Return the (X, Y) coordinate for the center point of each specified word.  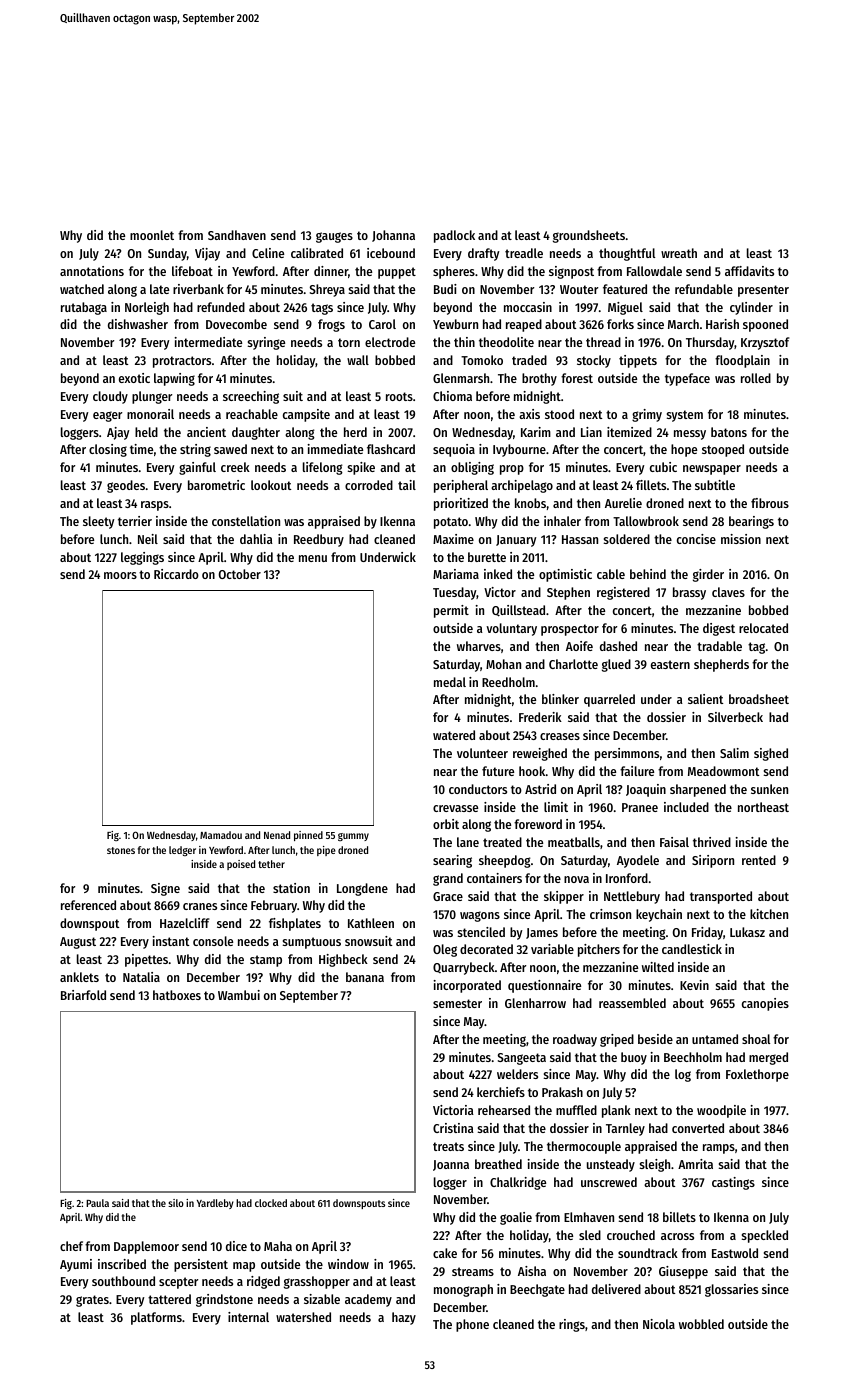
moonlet (152, 235)
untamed (715, 1039)
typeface (687, 379)
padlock (454, 236)
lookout (271, 485)
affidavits (749, 271)
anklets (79, 977)
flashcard (391, 449)
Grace (448, 896)
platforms (156, 1318)
